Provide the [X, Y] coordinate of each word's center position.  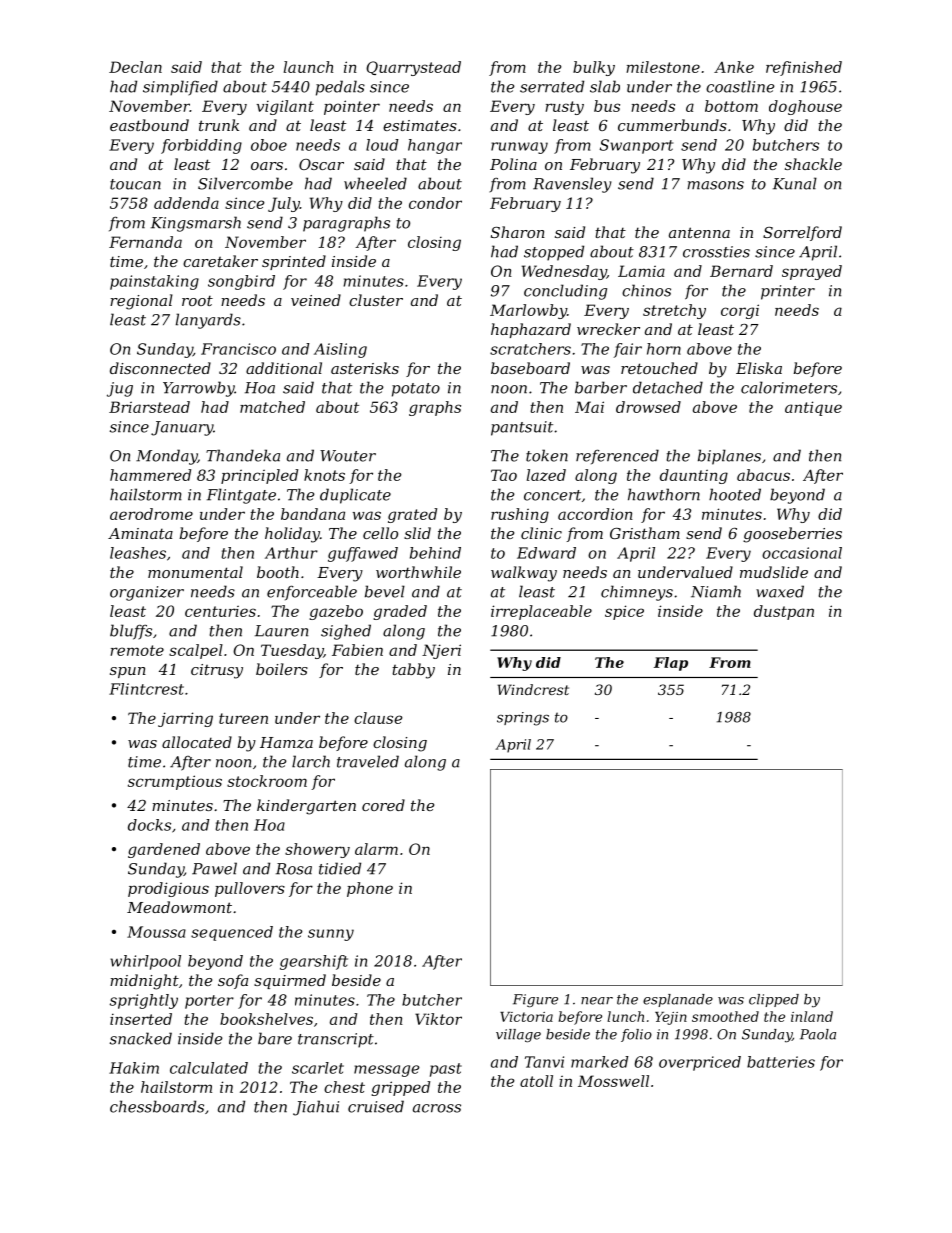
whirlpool [145, 962]
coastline [740, 86]
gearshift [314, 962]
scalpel [196, 651]
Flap [671, 664]
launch [308, 67]
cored [383, 805]
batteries [781, 1062]
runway [519, 148]
